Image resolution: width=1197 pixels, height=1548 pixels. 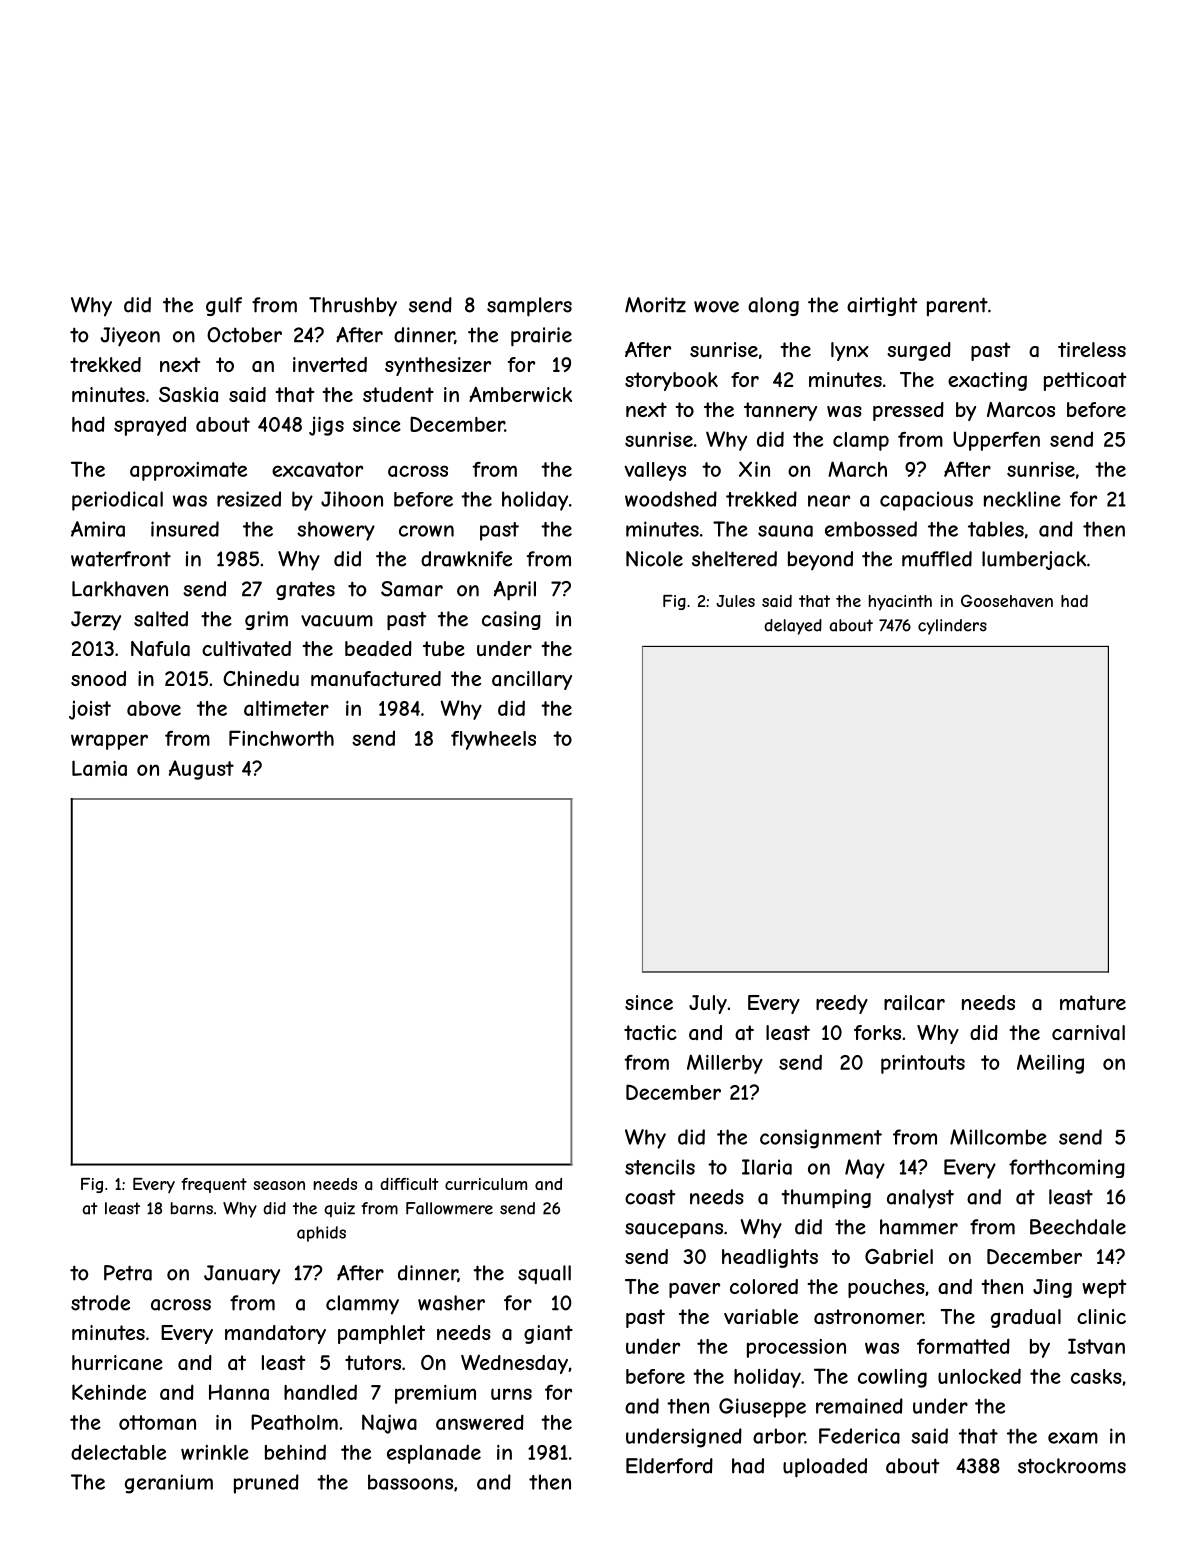 What do you see at coordinates (266, 1484) in the image?
I see `pruned` at bounding box center [266, 1484].
